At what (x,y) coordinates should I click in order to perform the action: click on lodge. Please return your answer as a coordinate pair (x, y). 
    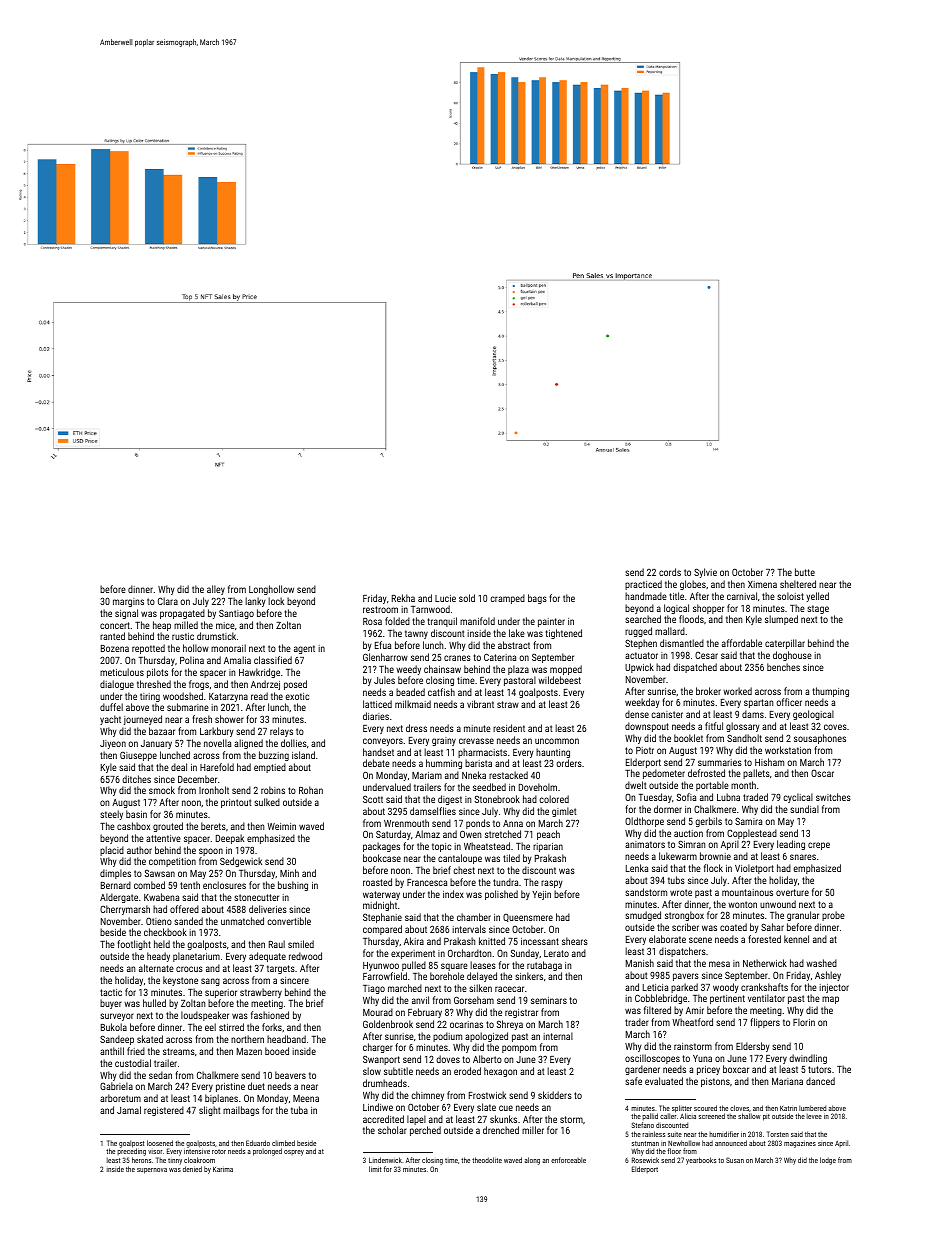
    Looking at the image, I should click on (828, 1161).
